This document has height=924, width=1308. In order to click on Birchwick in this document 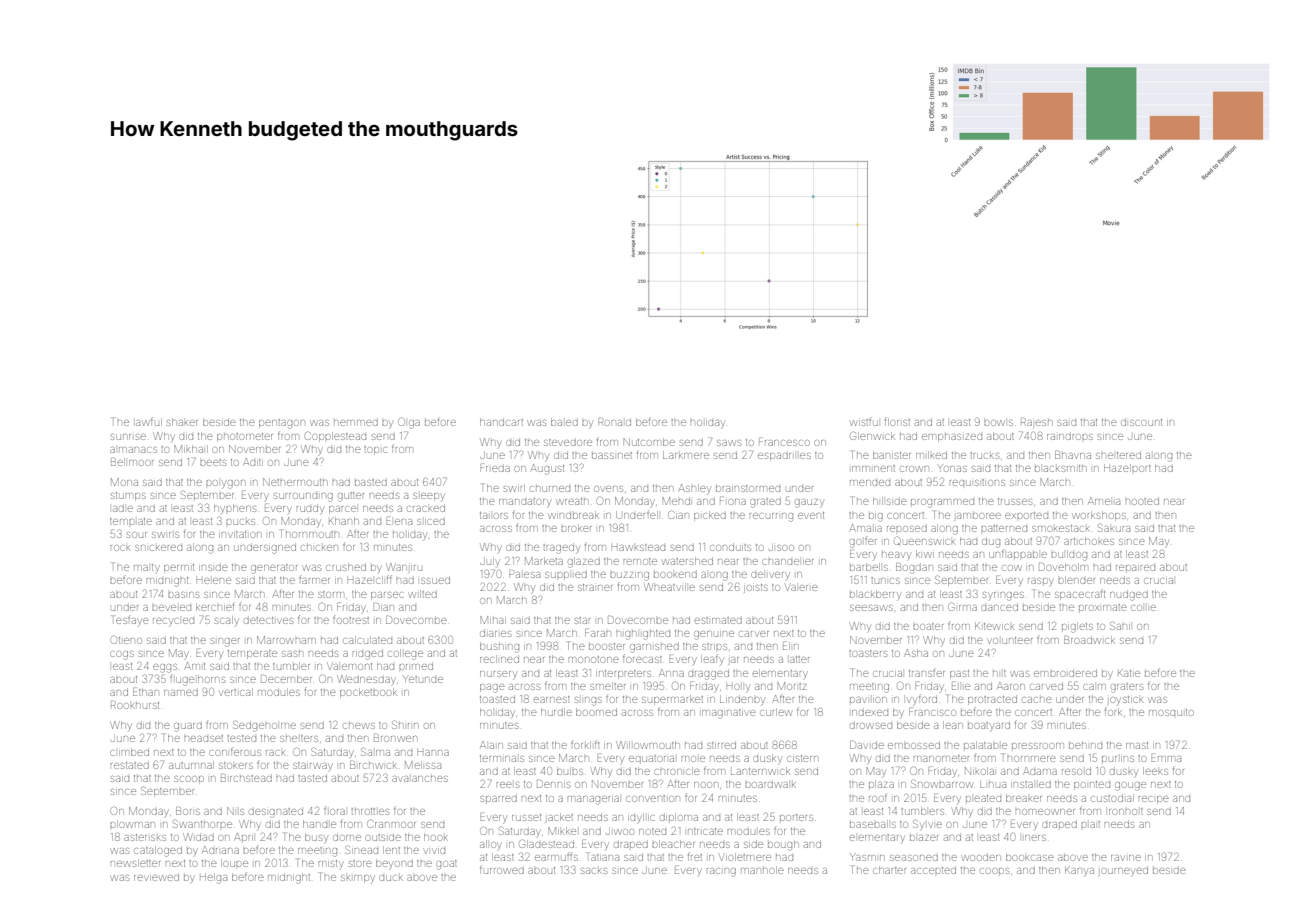, I will do `click(373, 765)`.
